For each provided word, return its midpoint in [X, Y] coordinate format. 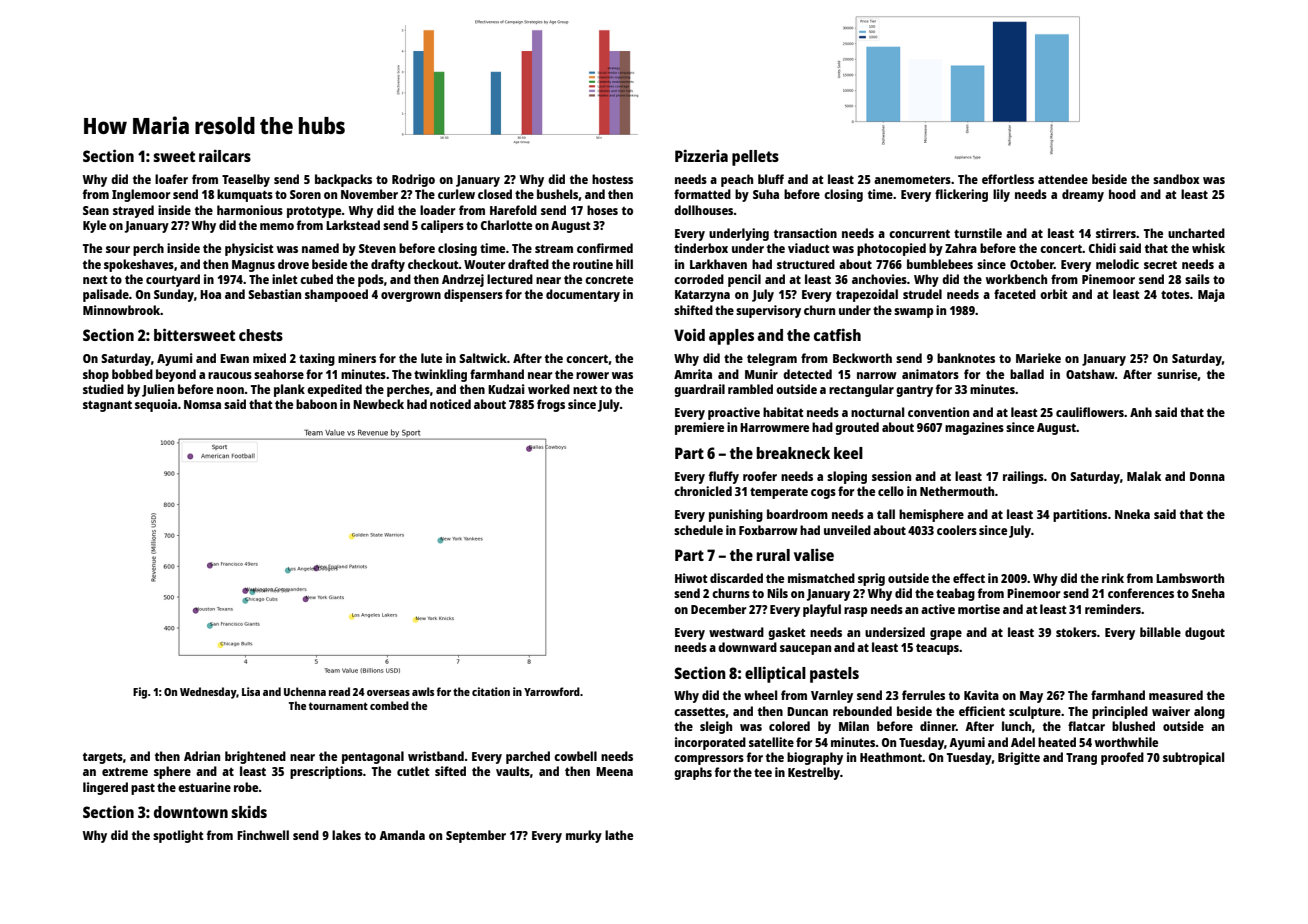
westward [736, 632]
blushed [1133, 726]
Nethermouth [957, 491]
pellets [755, 158]
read [339, 691]
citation [491, 691]
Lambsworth [1190, 578]
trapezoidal [867, 295]
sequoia [156, 405]
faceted [1015, 294]
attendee [1063, 179]
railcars [225, 155]
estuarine [204, 787]
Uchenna [305, 691]
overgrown [411, 297]
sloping [847, 477]
